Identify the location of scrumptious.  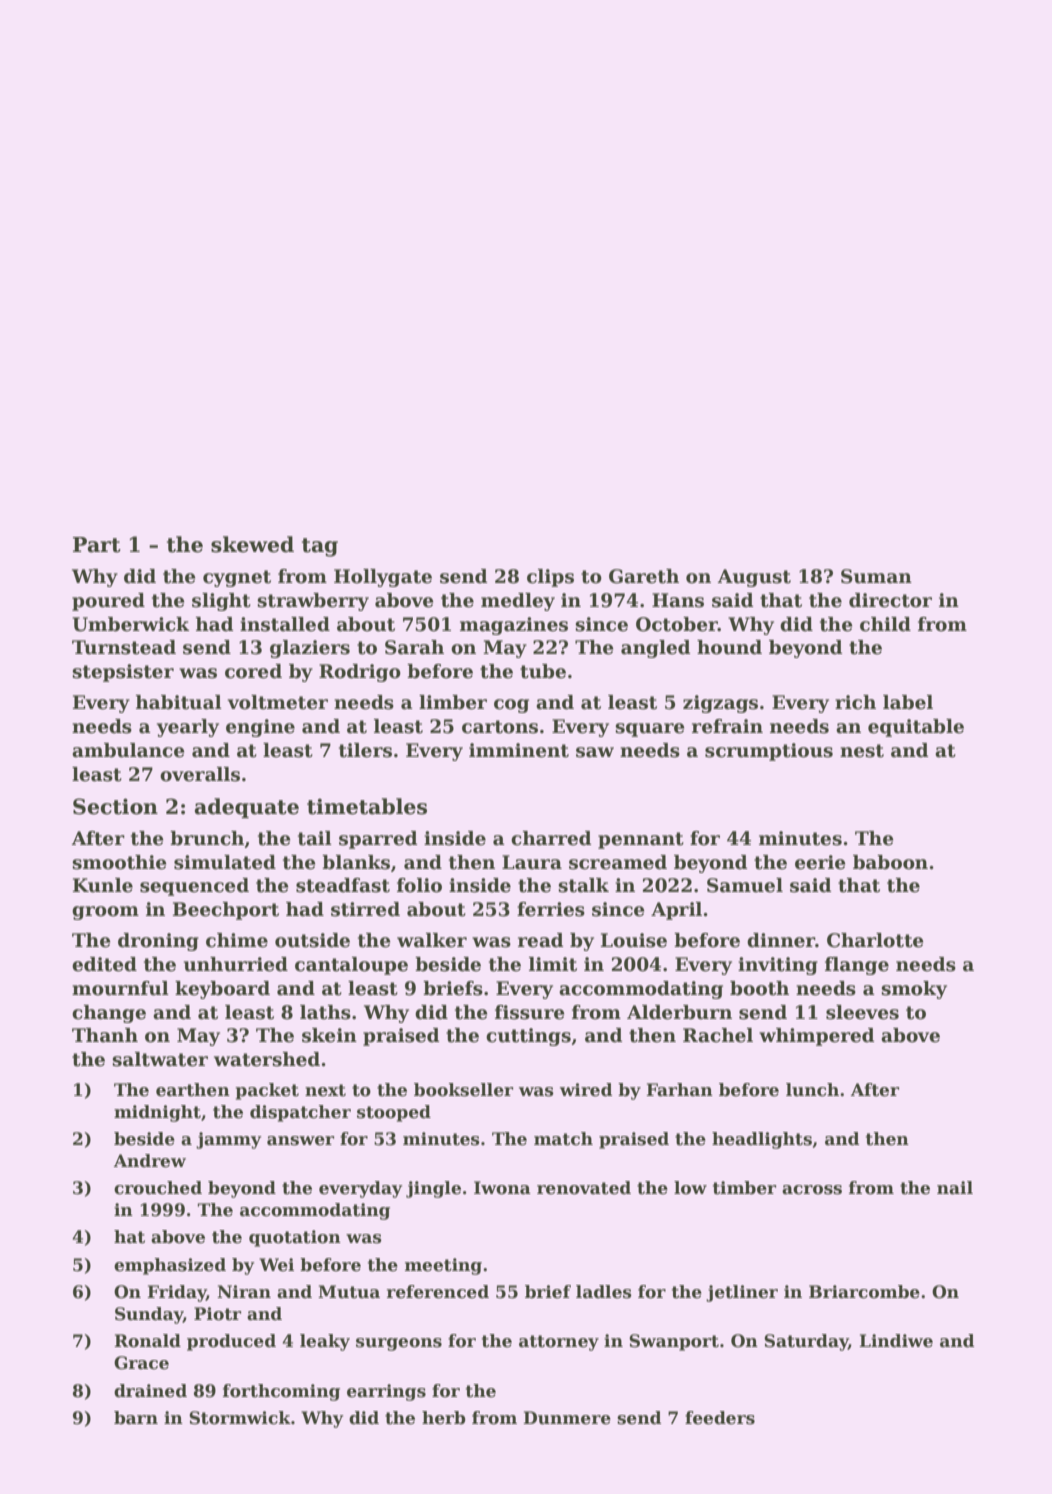
(769, 752).
